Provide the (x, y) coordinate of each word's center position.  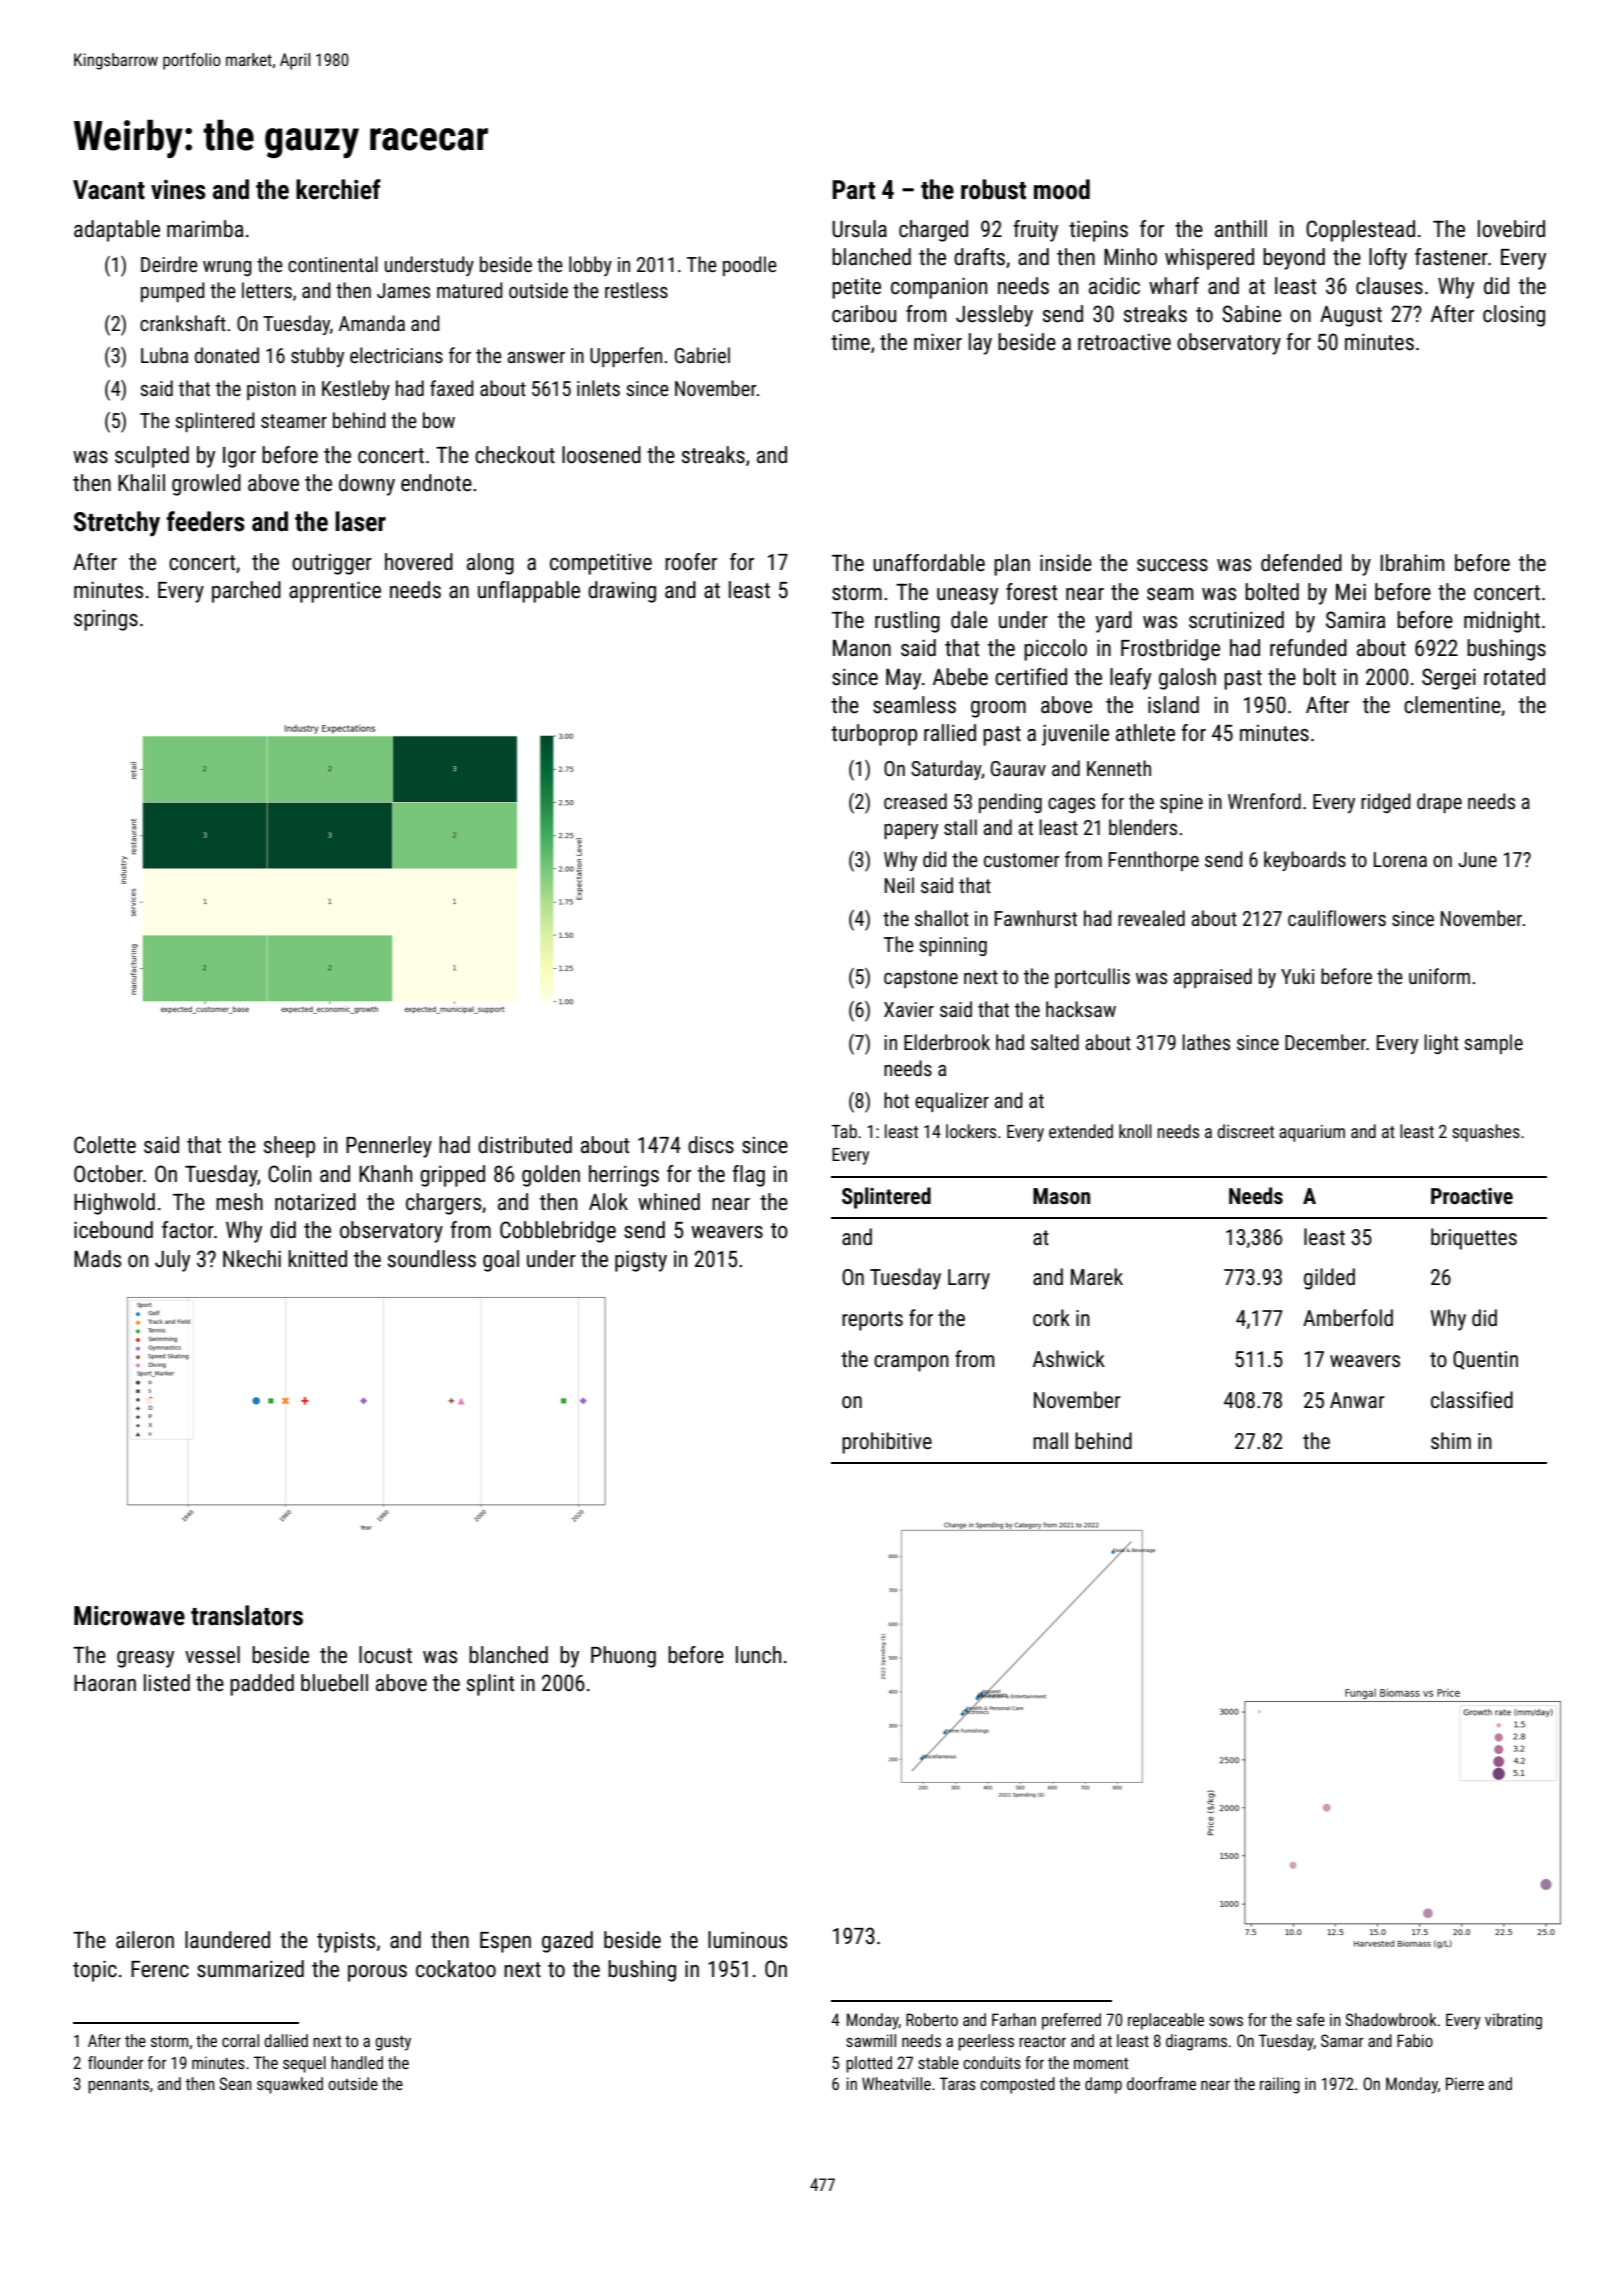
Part (853, 190)
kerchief (338, 189)
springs (106, 620)
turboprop (874, 735)
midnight (1502, 622)
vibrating (1513, 2021)
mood (1062, 189)
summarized (250, 1969)
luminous (747, 1940)
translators (247, 1615)
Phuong (623, 1657)
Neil (899, 885)
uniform (1439, 976)
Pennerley (389, 1147)
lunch (758, 1655)
